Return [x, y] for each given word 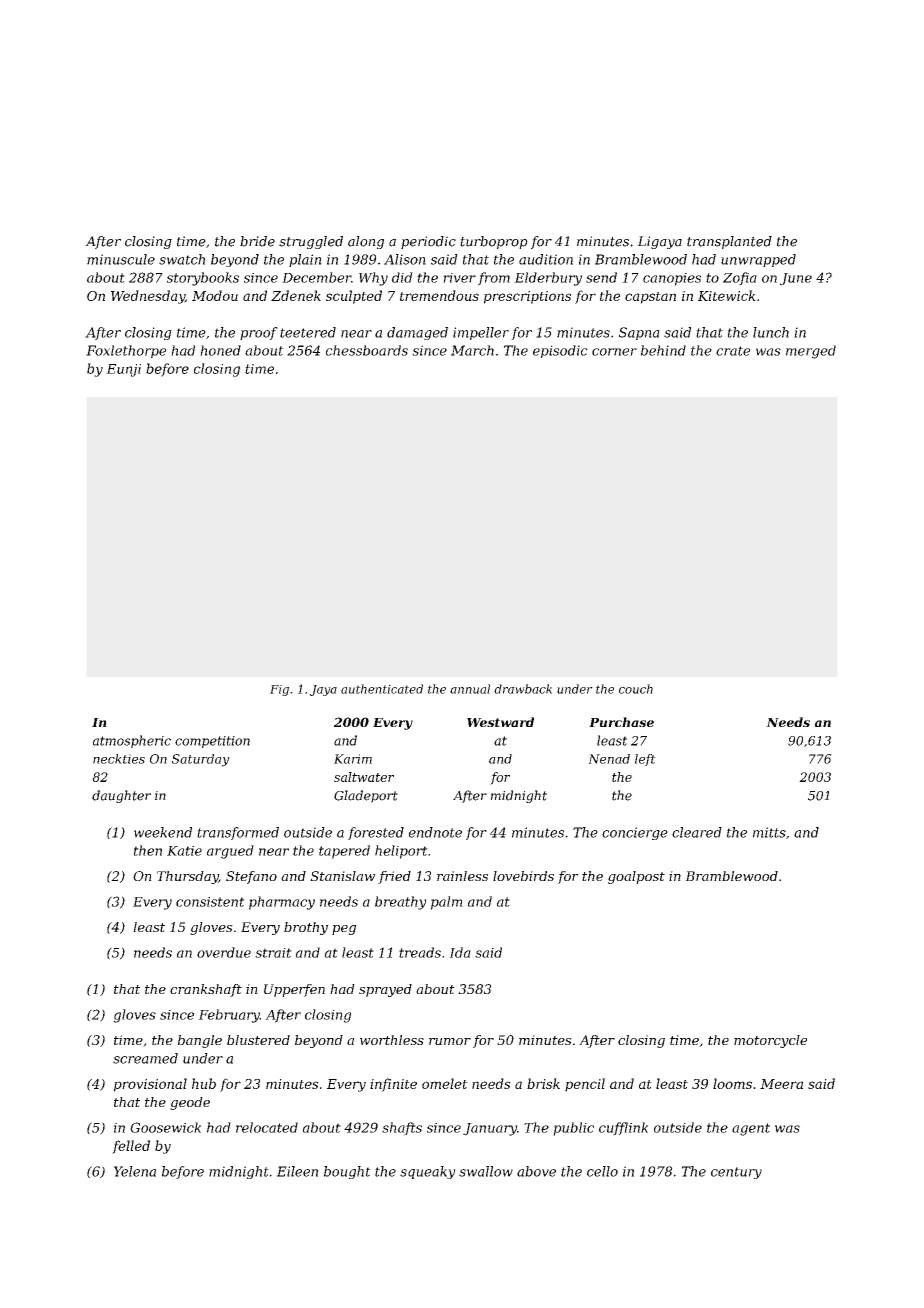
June [796, 279]
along [366, 242]
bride [257, 241]
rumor [450, 1041]
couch [636, 689]
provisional [150, 1085]
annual [470, 689]
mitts [769, 832]
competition [212, 742]
